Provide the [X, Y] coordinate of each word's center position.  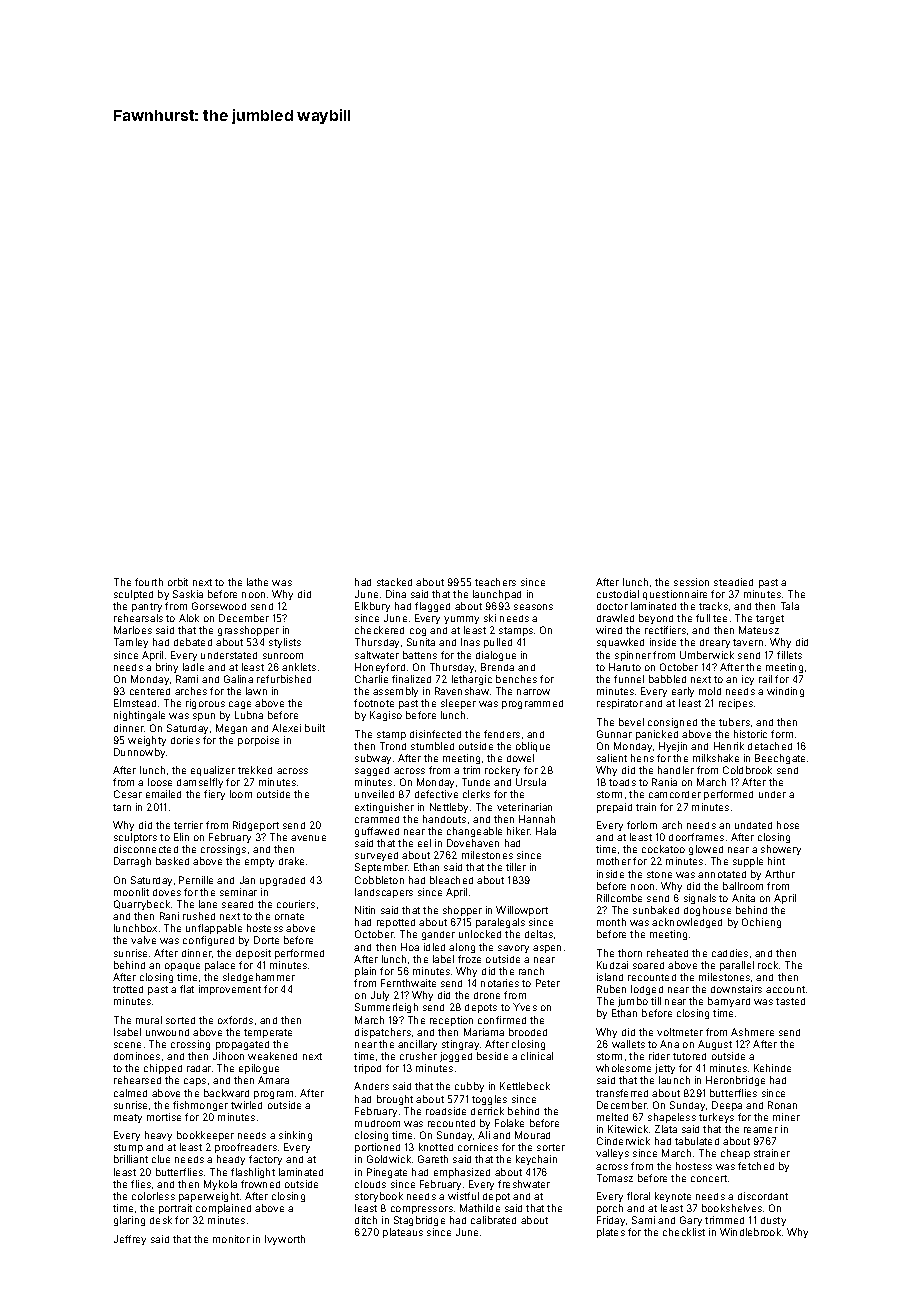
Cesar [128, 794]
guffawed [377, 832]
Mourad [532, 1135]
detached [770, 746]
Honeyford [380, 668]
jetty [665, 1069]
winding [785, 692]
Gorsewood [219, 606]
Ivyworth [285, 1240]
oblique [533, 747]
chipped [163, 1069]
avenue [308, 838]
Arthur [780, 874]
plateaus [403, 1233]
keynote [673, 1197]
